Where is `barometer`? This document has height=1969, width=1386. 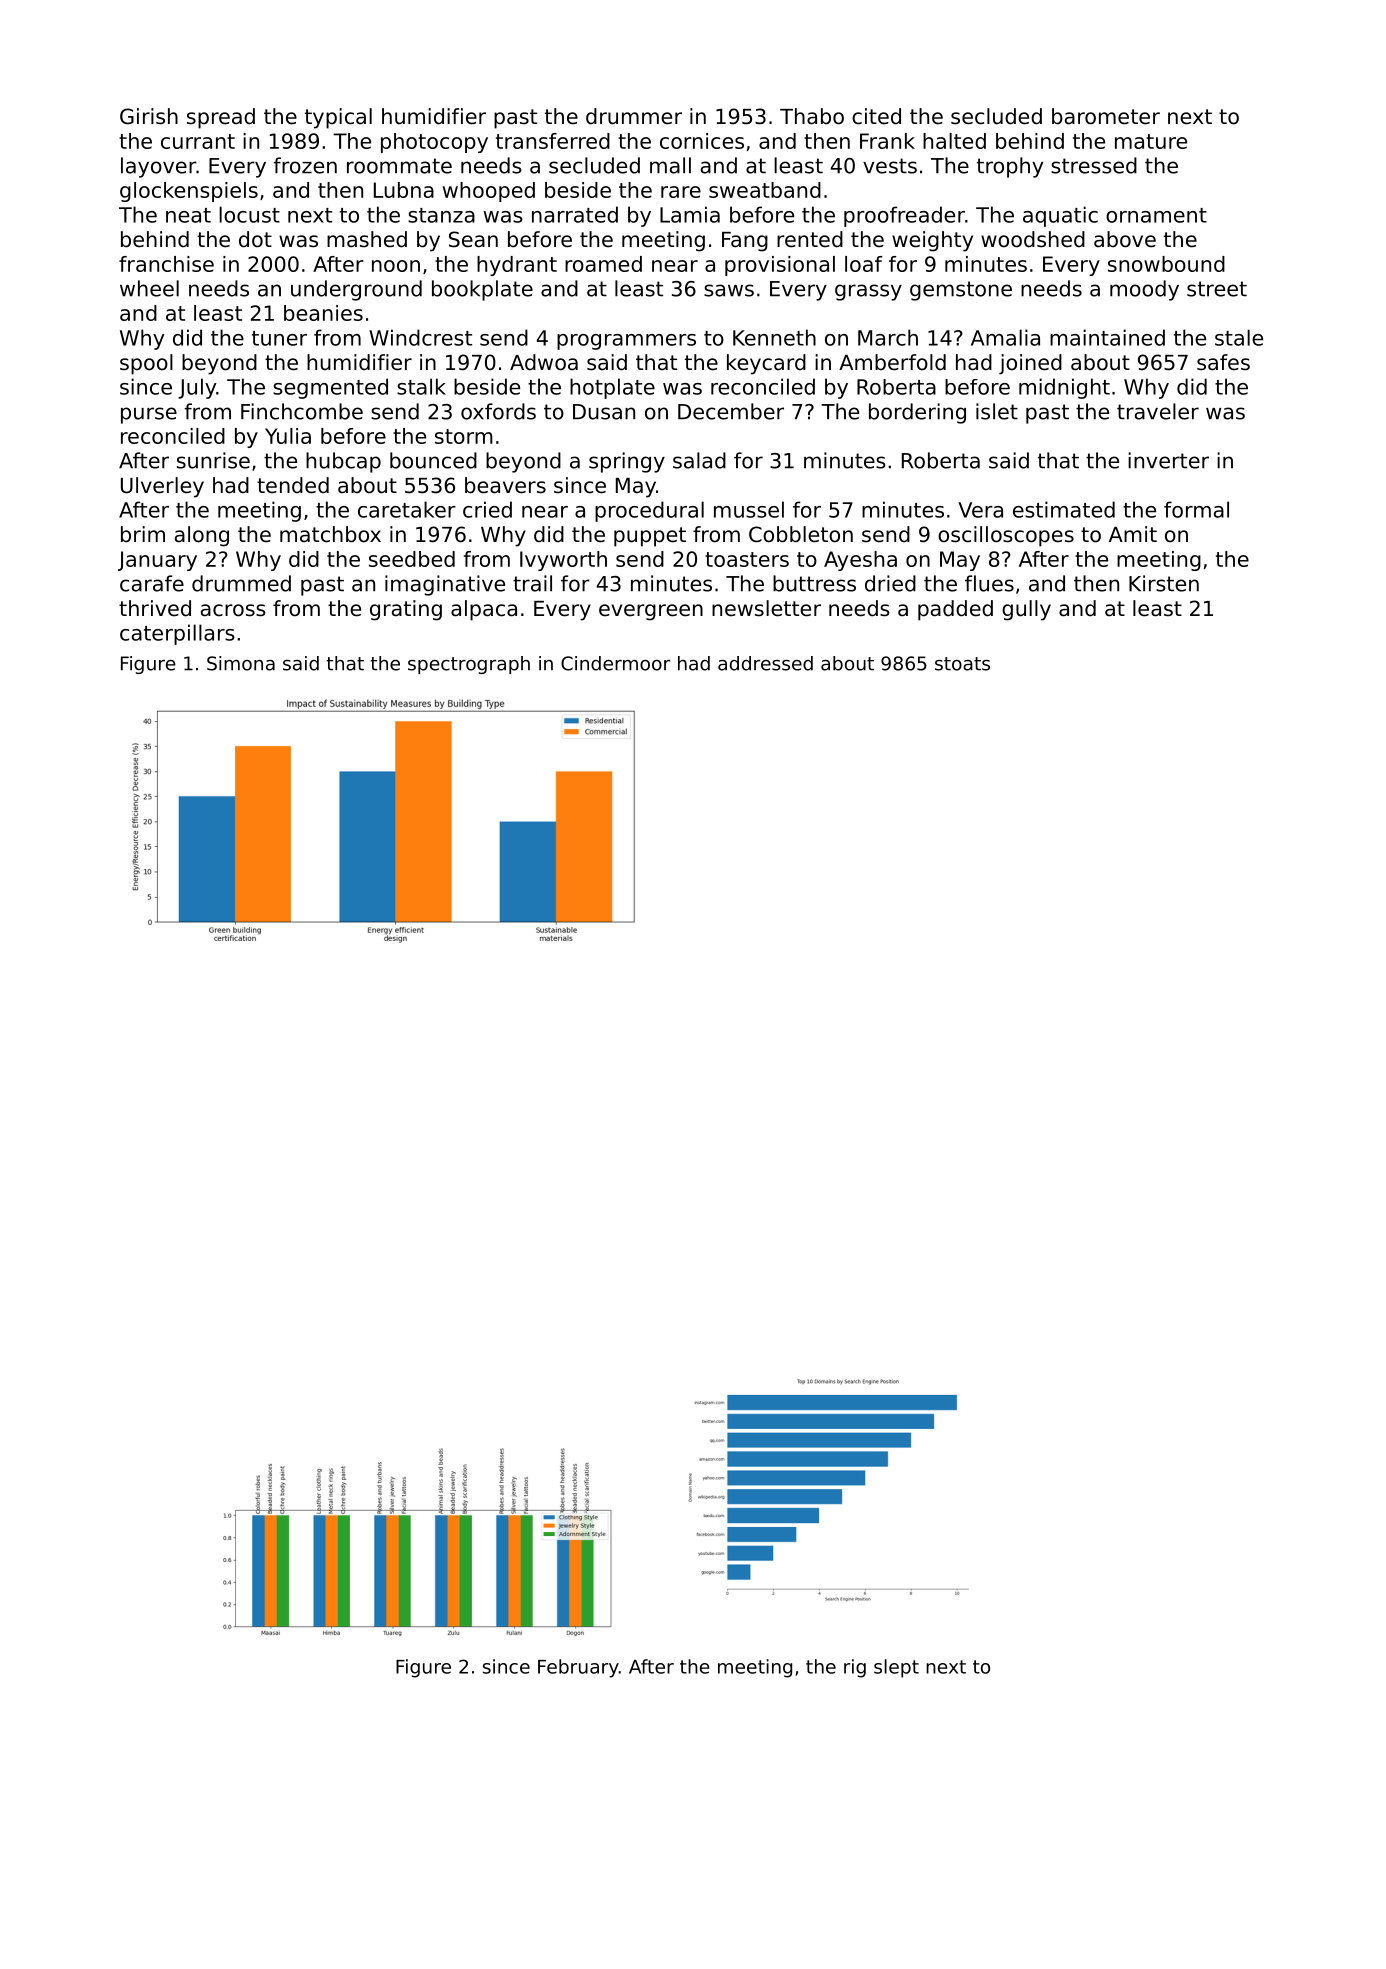
barometer is located at coordinates (1106, 116).
